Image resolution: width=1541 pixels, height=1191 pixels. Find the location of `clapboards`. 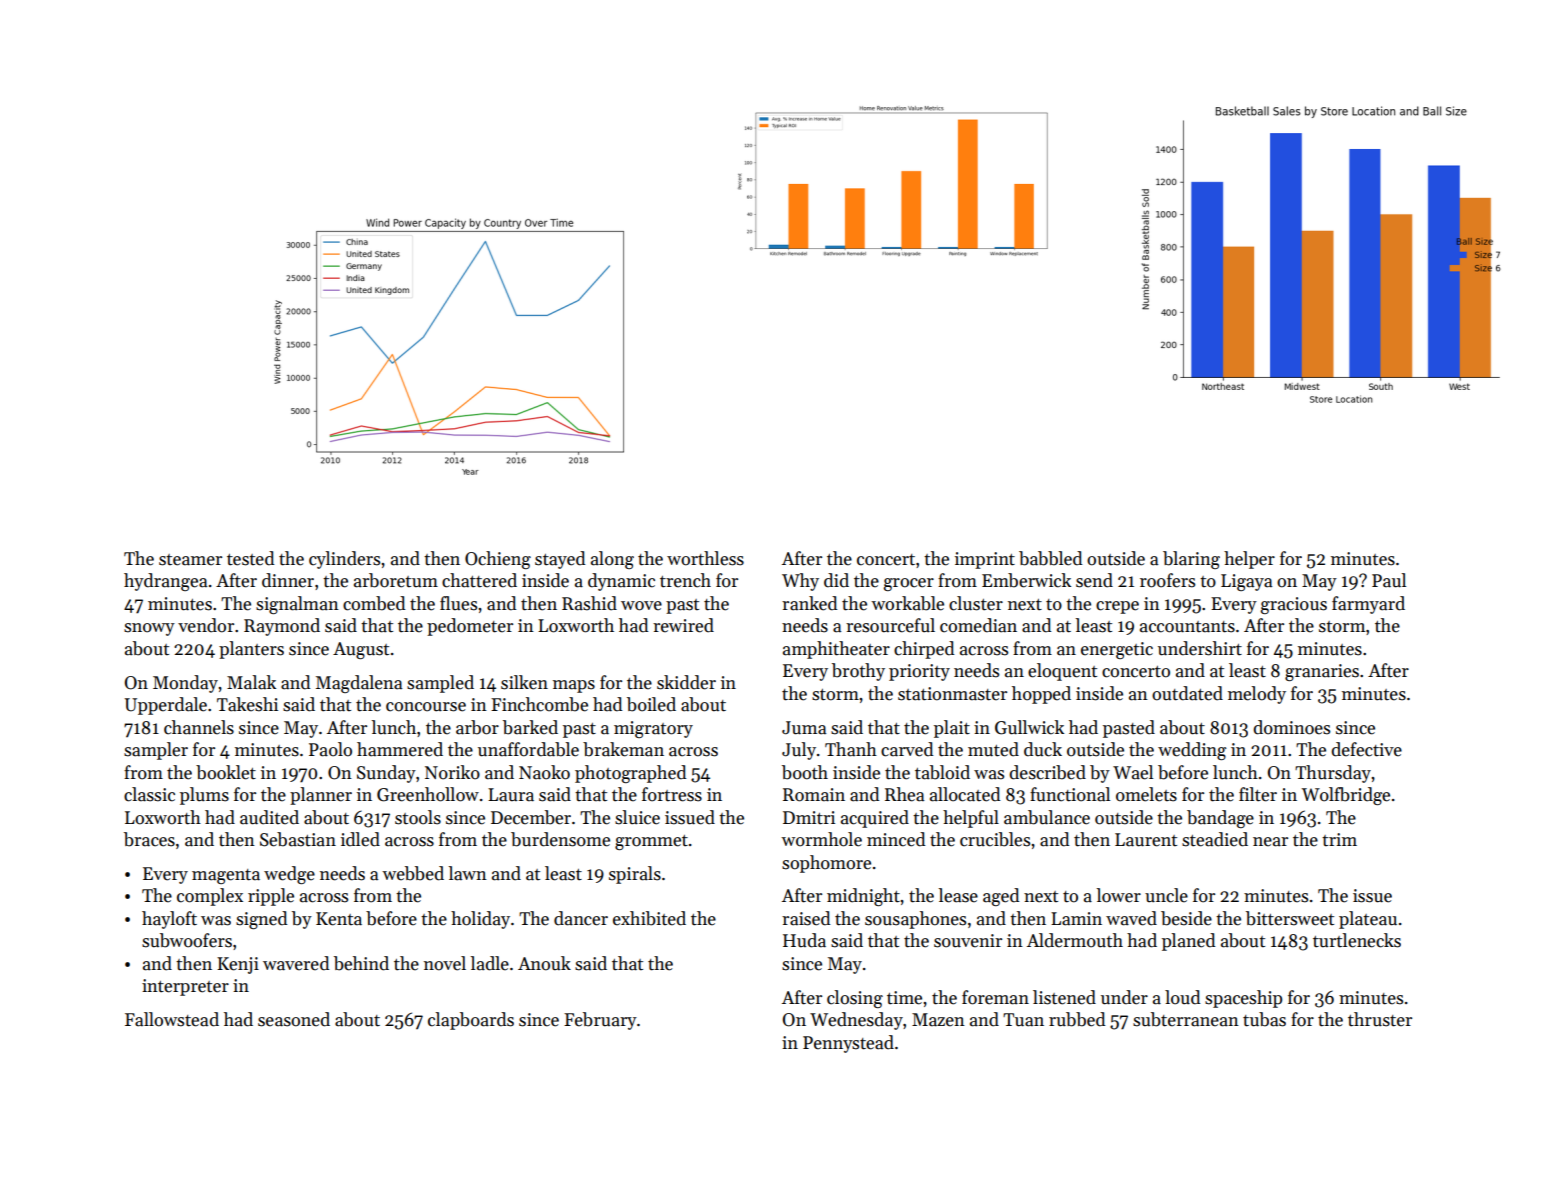

clapboards is located at coordinates (471, 1021).
